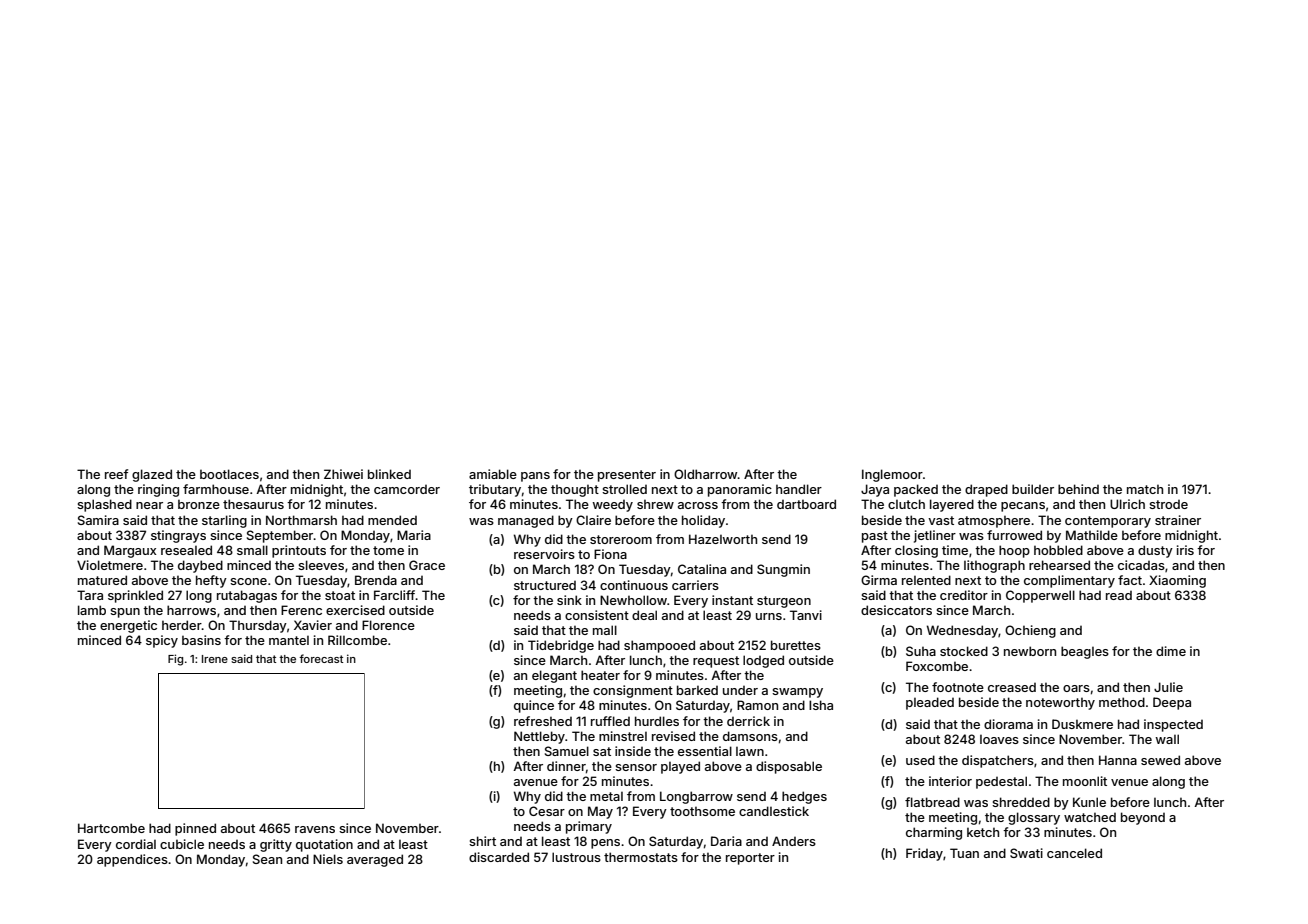 The height and width of the screenshot is (924, 1308). I want to click on reef, so click(116, 474).
